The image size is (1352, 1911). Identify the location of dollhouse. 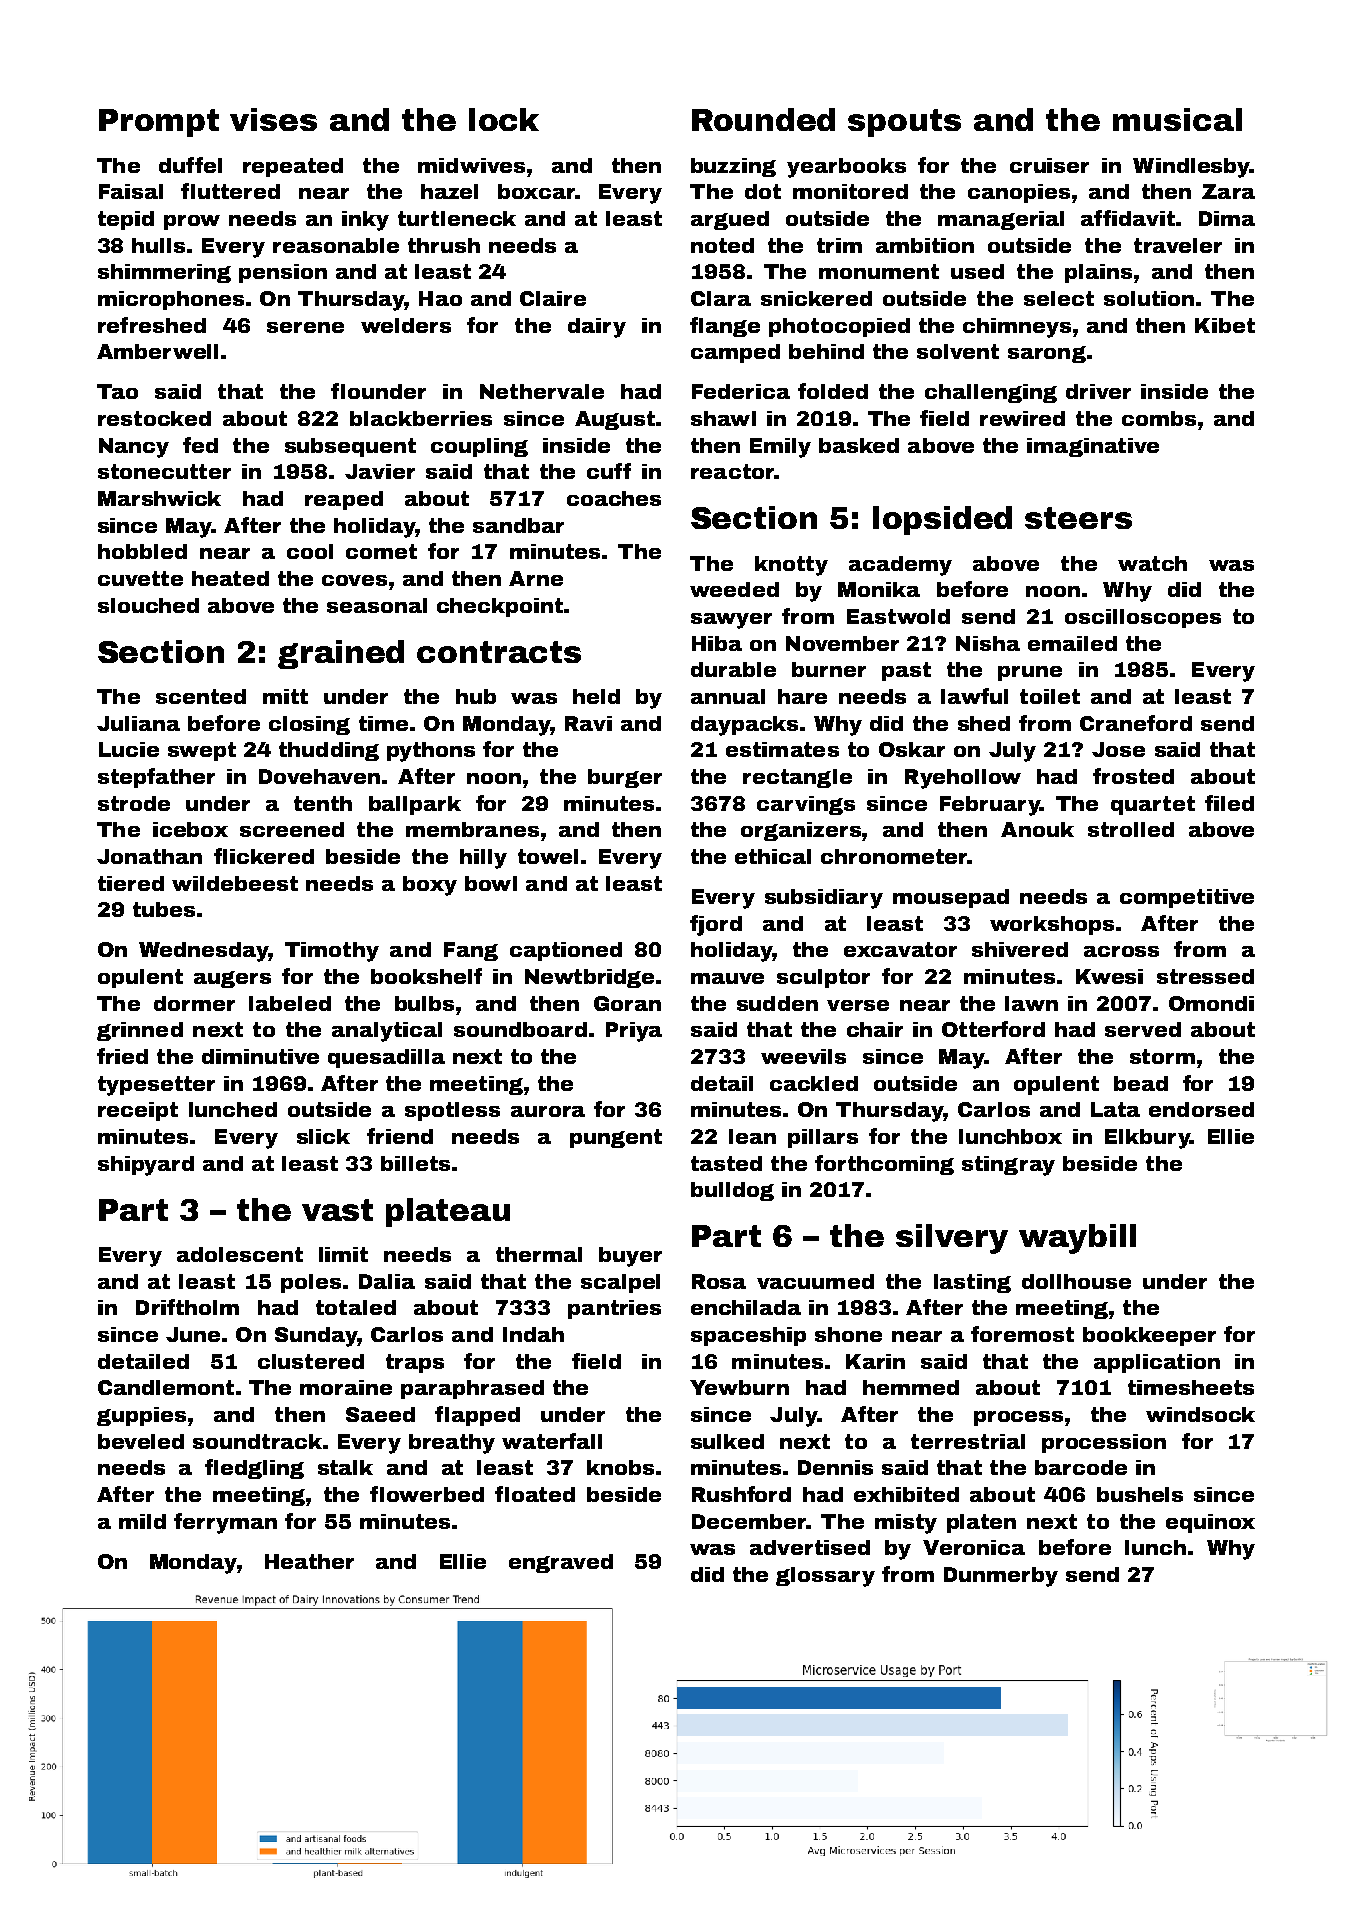
(1076, 1281).
